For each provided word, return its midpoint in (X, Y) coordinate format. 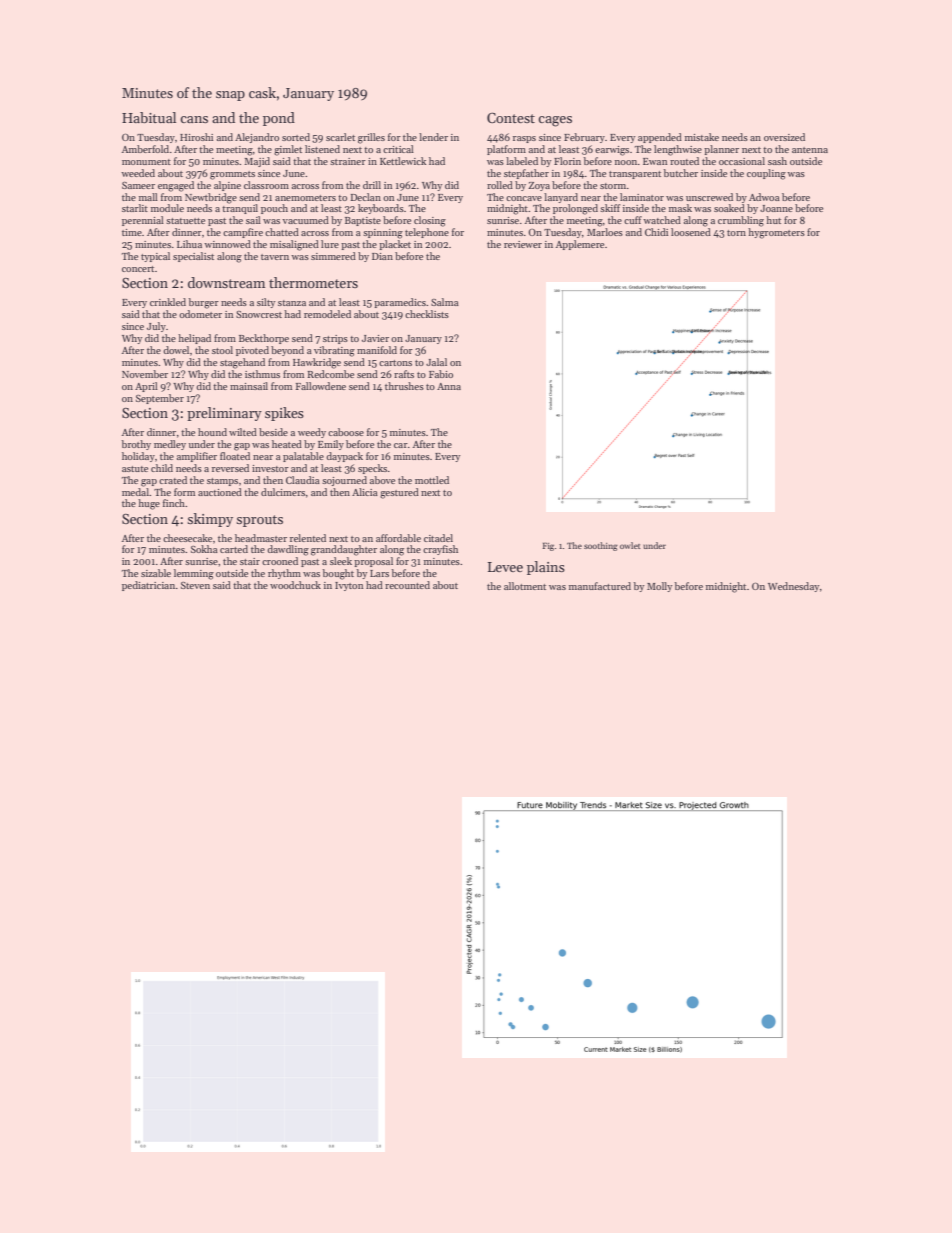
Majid (257, 162)
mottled (432, 480)
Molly (660, 587)
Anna (449, 386)
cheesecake (187, 538)
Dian (382, 256)
